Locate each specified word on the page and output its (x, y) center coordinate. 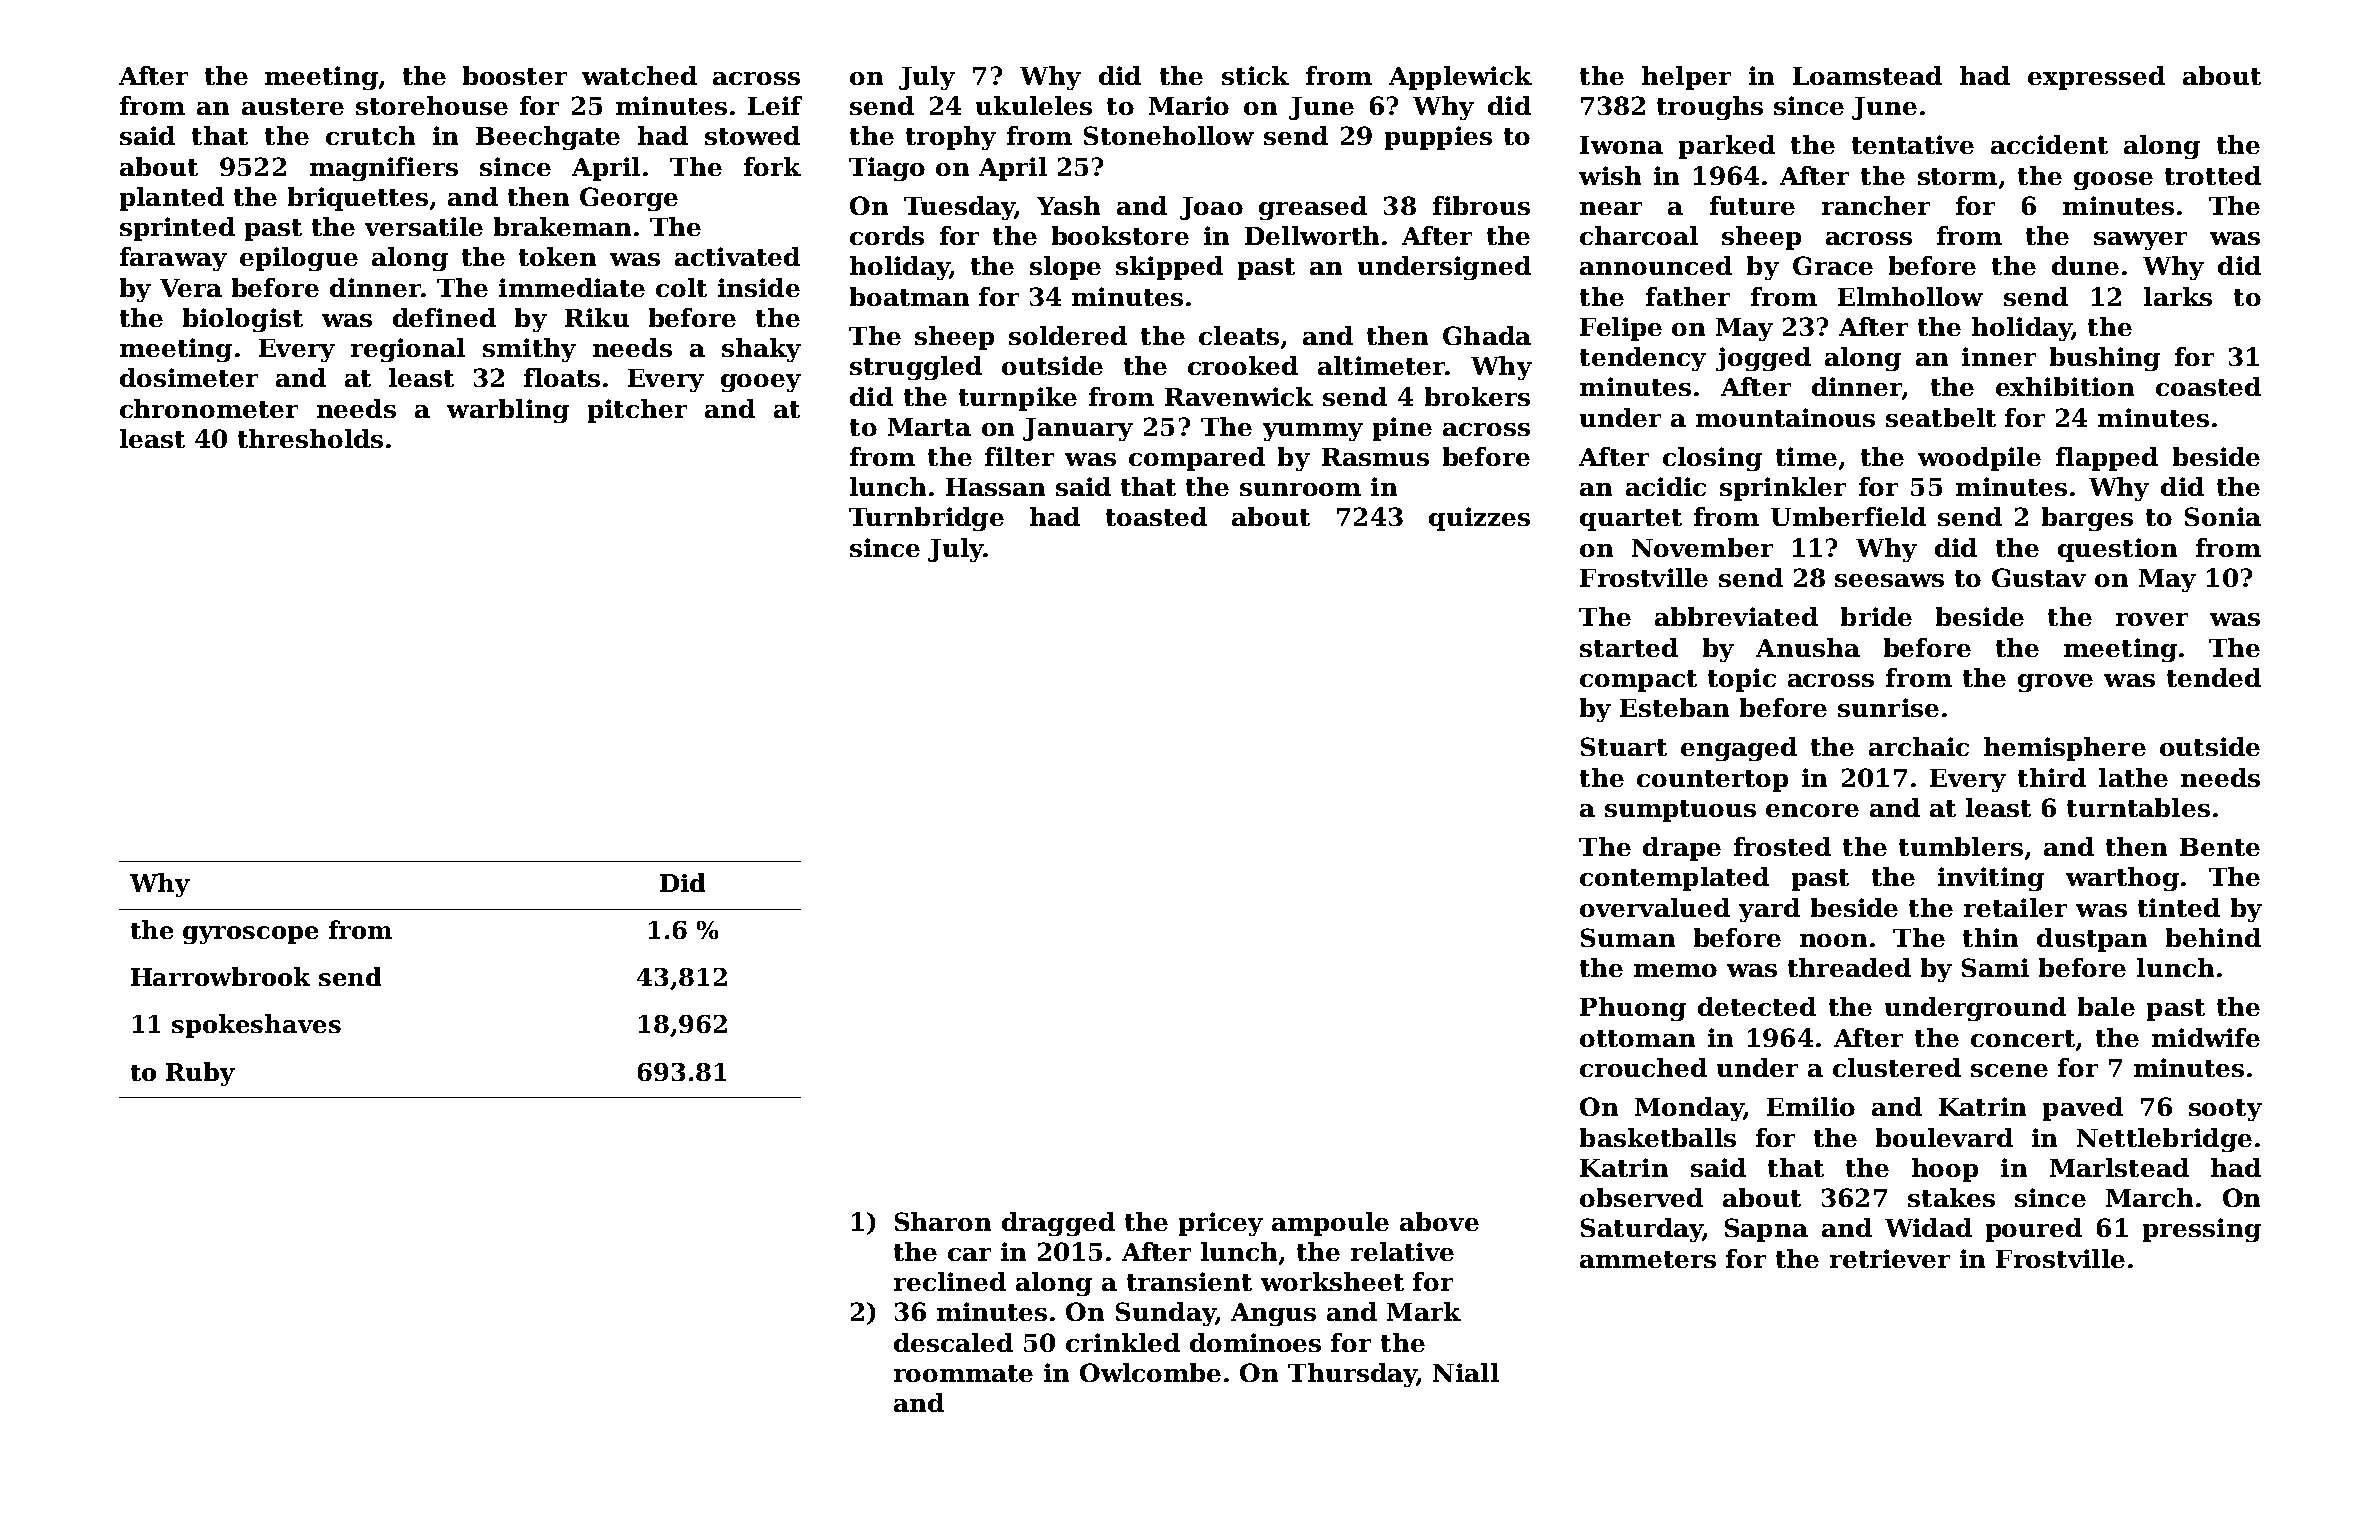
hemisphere (2065, 749)
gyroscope (250, 935)
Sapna (1766, 1230)
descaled (953, 1342)
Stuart (1624, 746)
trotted (2213, 175)
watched (639, 75)
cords (887, 235)
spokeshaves (256, 1026)
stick (1255, 75)
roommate (963, 1373)
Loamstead (1867, 75)
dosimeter (189, 377)
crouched (1643, 1067)
